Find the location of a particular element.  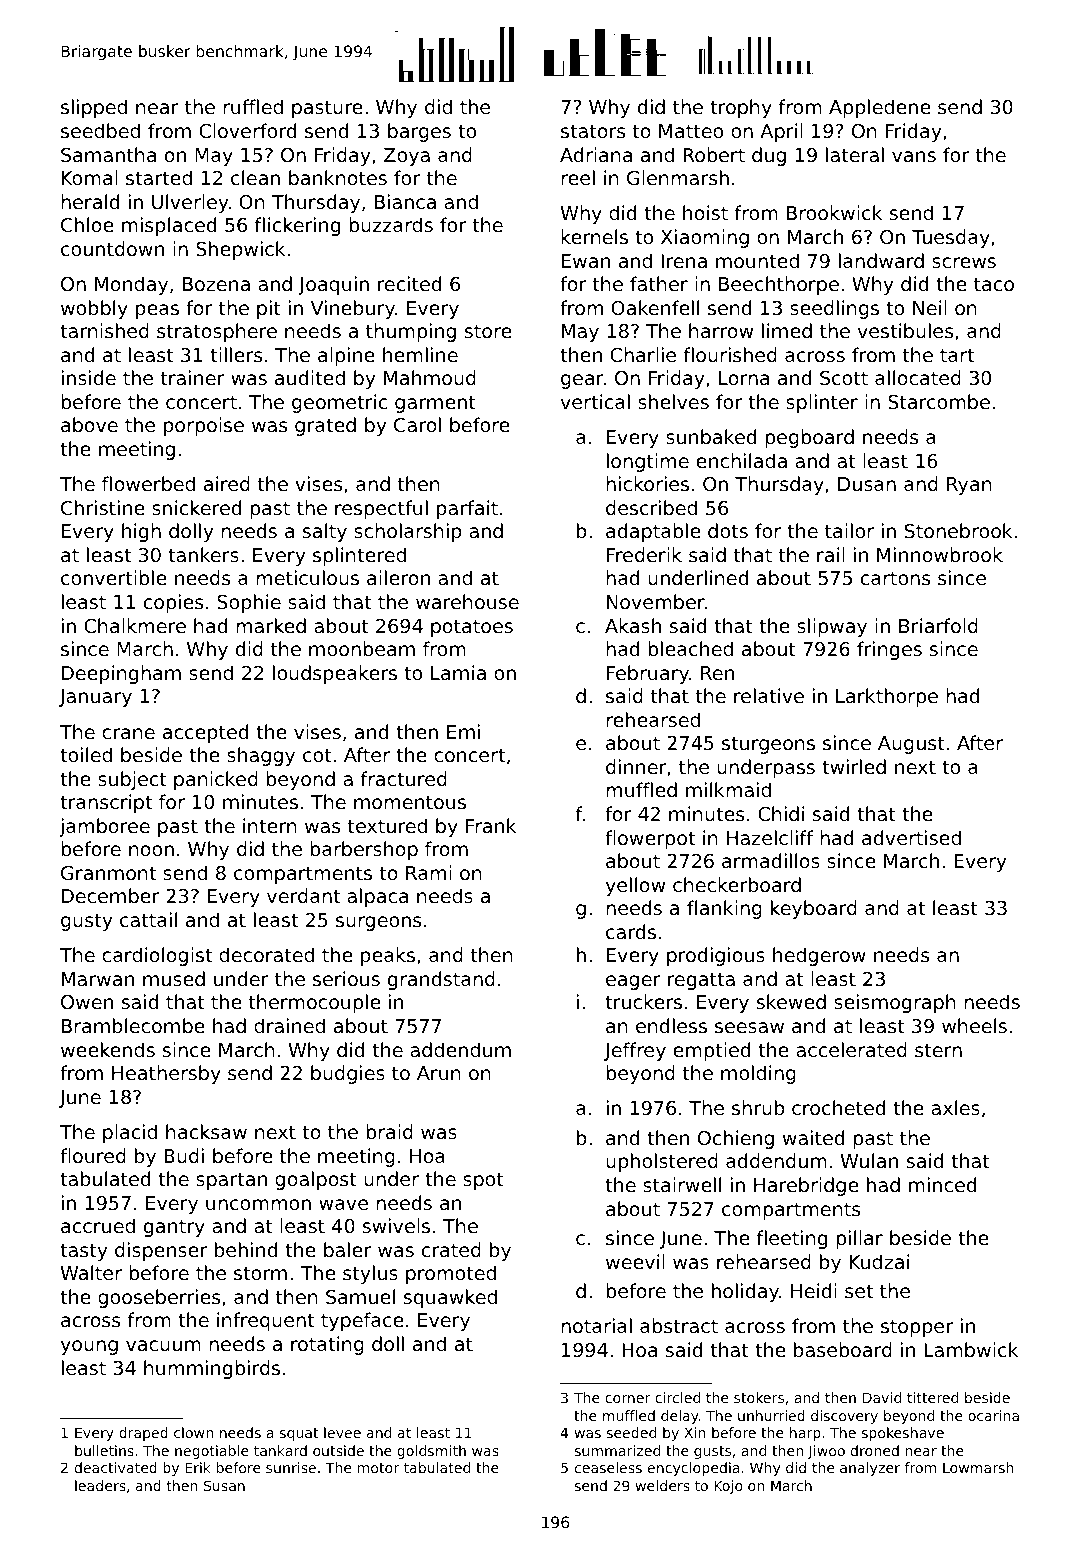

trophy is located at coordinates (741, 108).
